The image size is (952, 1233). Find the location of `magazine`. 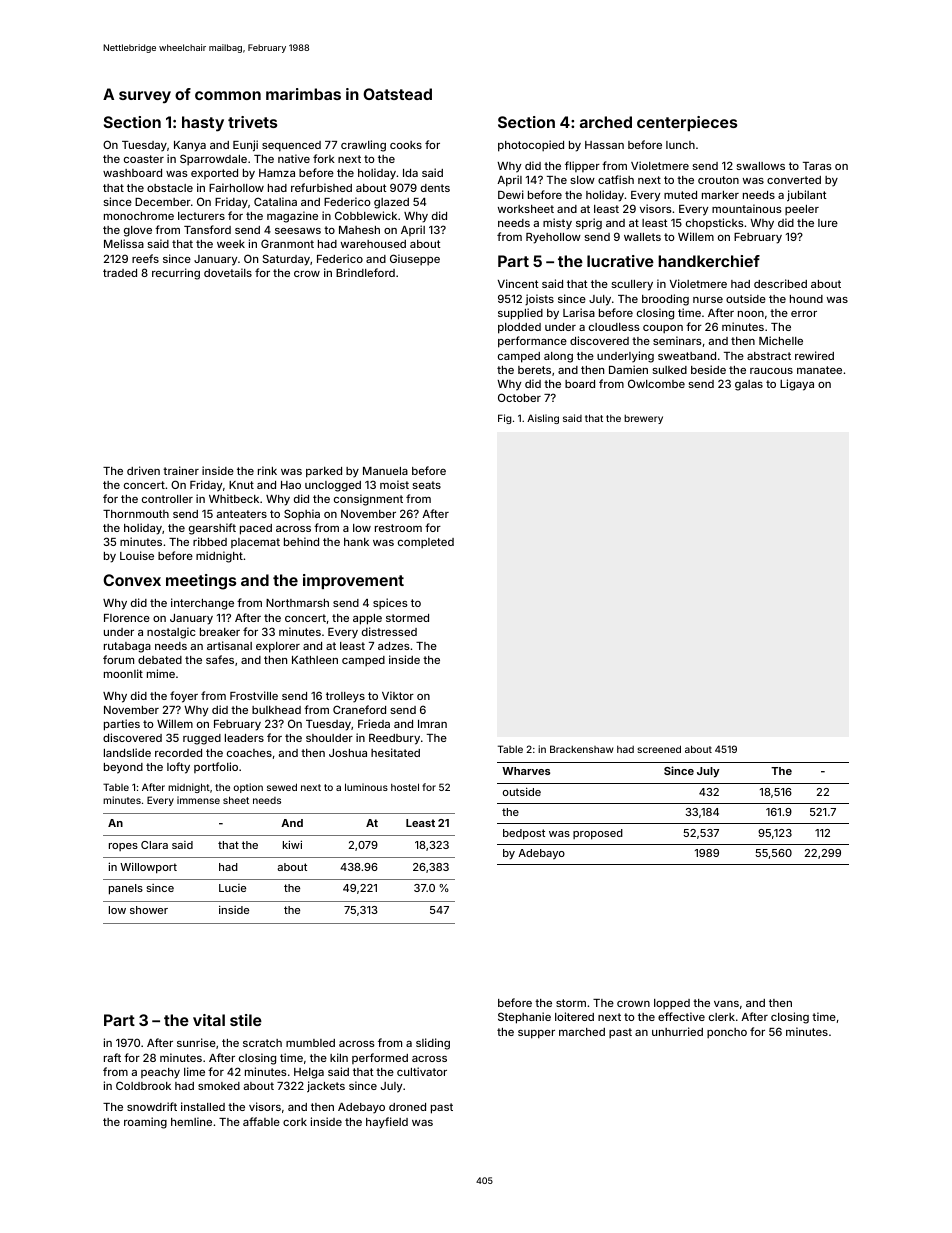

magazine is located at coordinates (292, 217).
